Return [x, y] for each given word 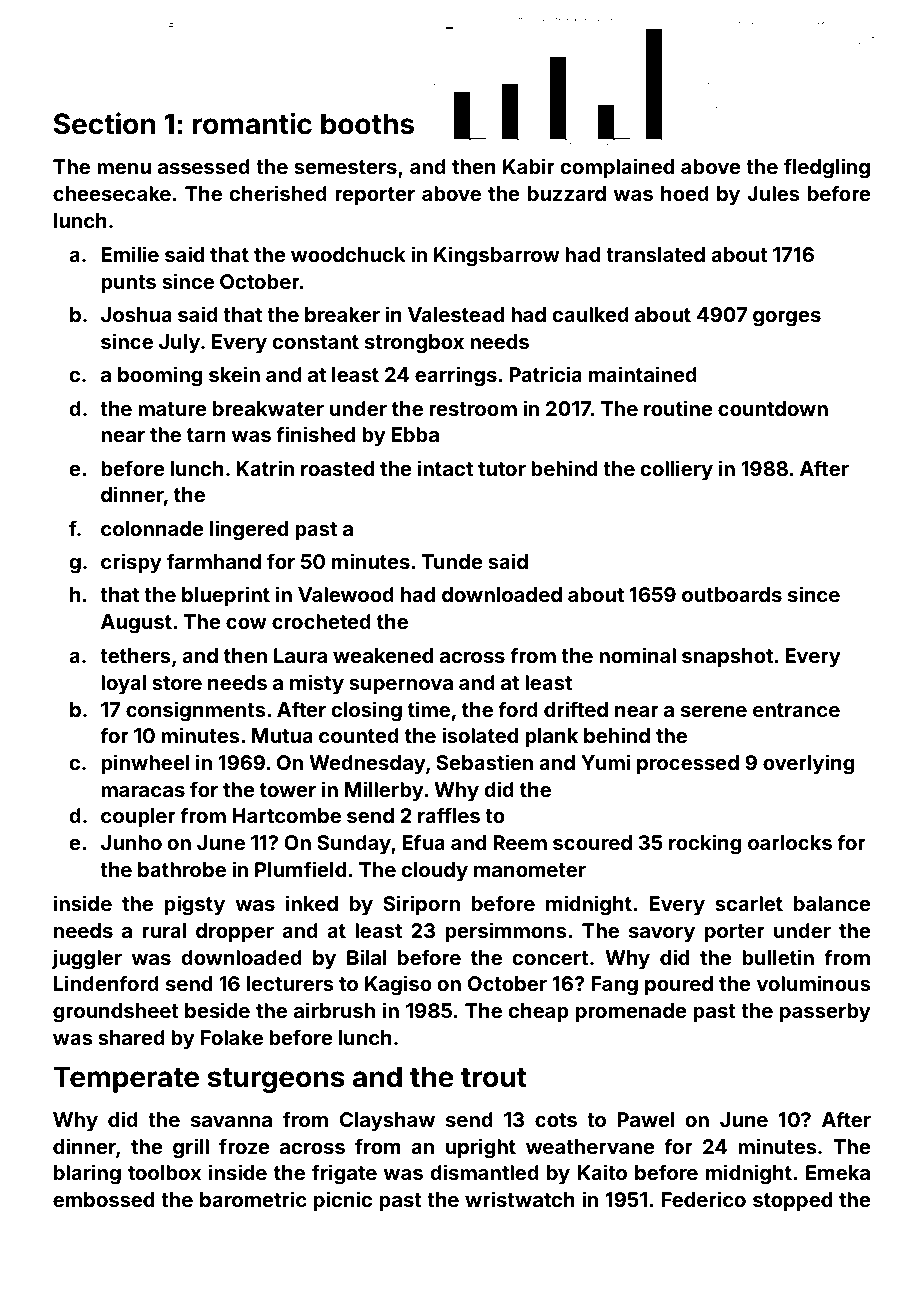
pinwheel [145, 764]
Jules [773, 193]
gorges [787, 319]
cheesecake [112, 193]
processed [688, 764]
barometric [253, 1199]
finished [315, 434]
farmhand [214, 561]
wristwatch [520, 1199]
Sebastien [484, 762]
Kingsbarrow [497, 256]
